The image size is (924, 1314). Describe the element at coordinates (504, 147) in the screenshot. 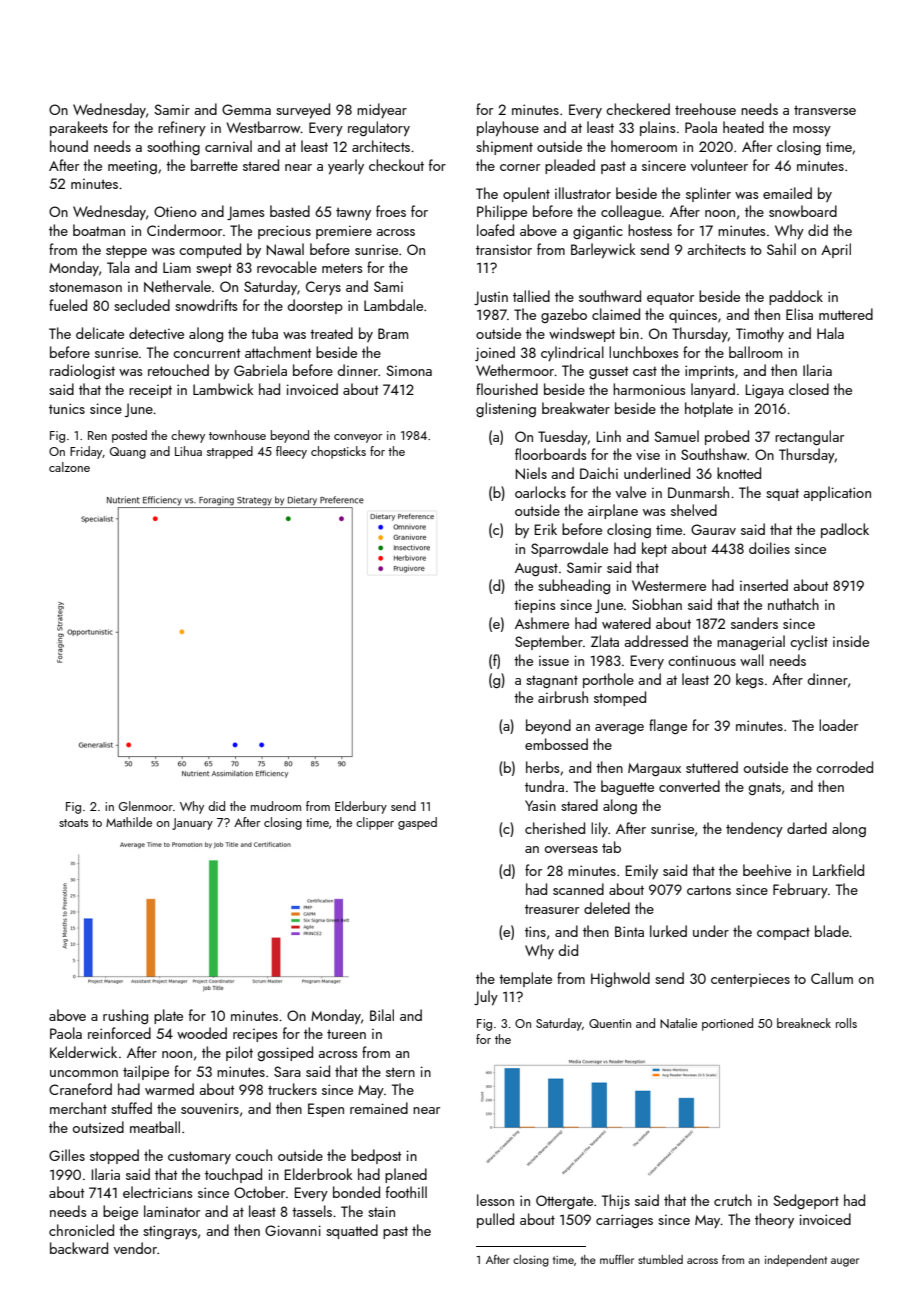

I see `shipment` at that location.
